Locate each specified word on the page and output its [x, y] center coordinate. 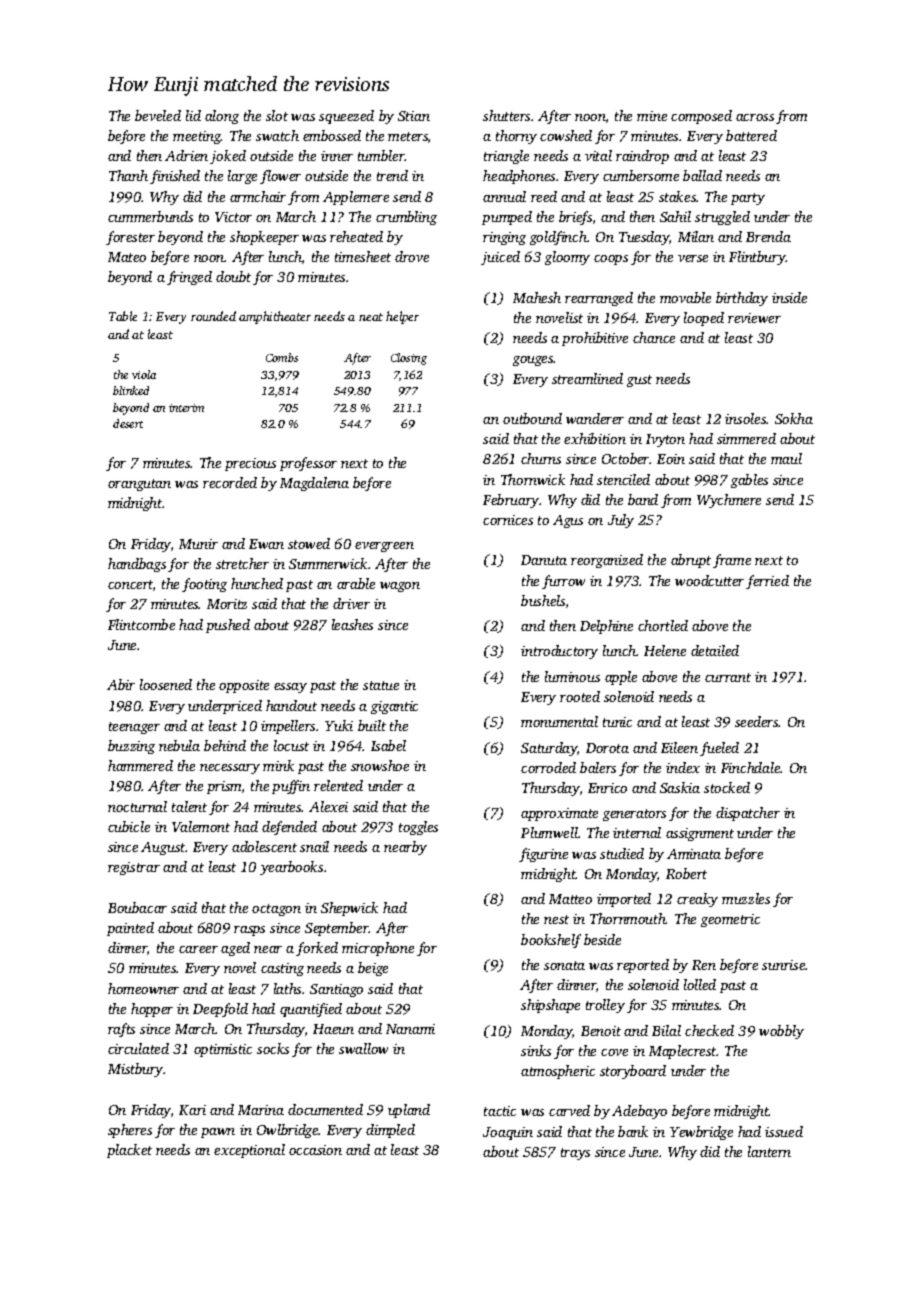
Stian [414, 116]
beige [373, 969]
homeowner [143, 988]
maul [786, 458]
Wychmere [729, 501]
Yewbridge [701, 1133]
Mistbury [135, 1070]
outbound [532, 418]
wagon [400, 587]
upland [409, 1111]
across [755, 117]
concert [130, 584]
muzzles [746, 898]
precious [250, 464]
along [222, 117]
